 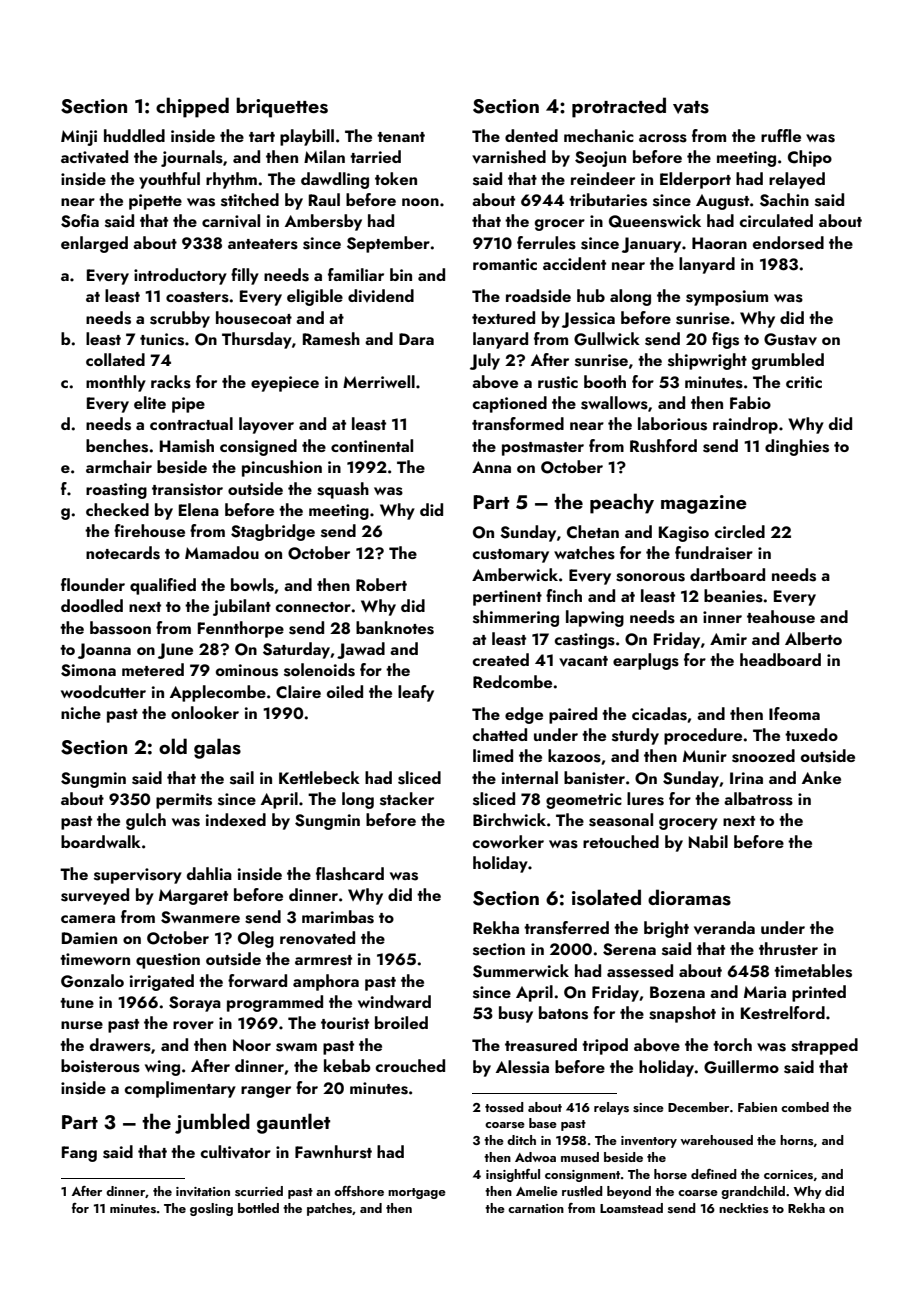 What do you see at coordinates (100, 1066) in the screenshot?
I see `boisterous` at bounding box center [100, 1066].
